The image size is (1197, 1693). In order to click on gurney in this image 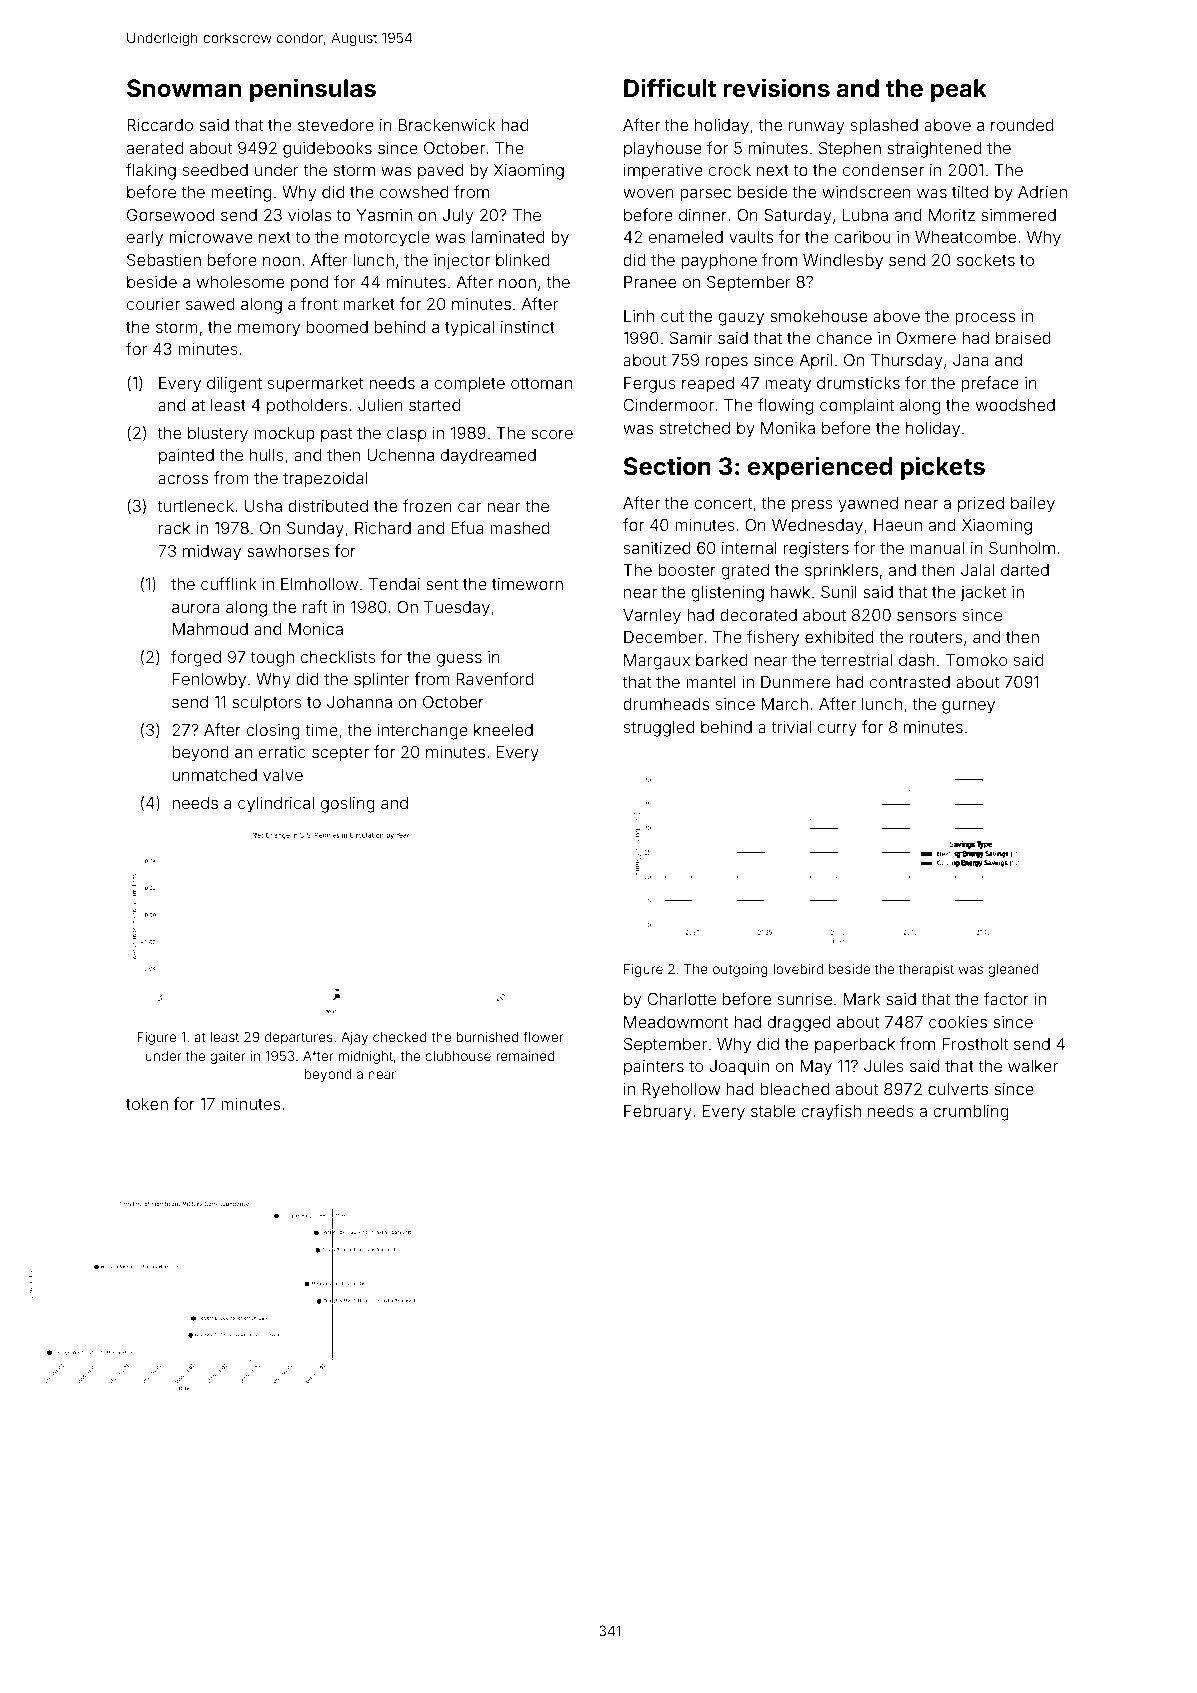, I will do `click(968, 707)`.
